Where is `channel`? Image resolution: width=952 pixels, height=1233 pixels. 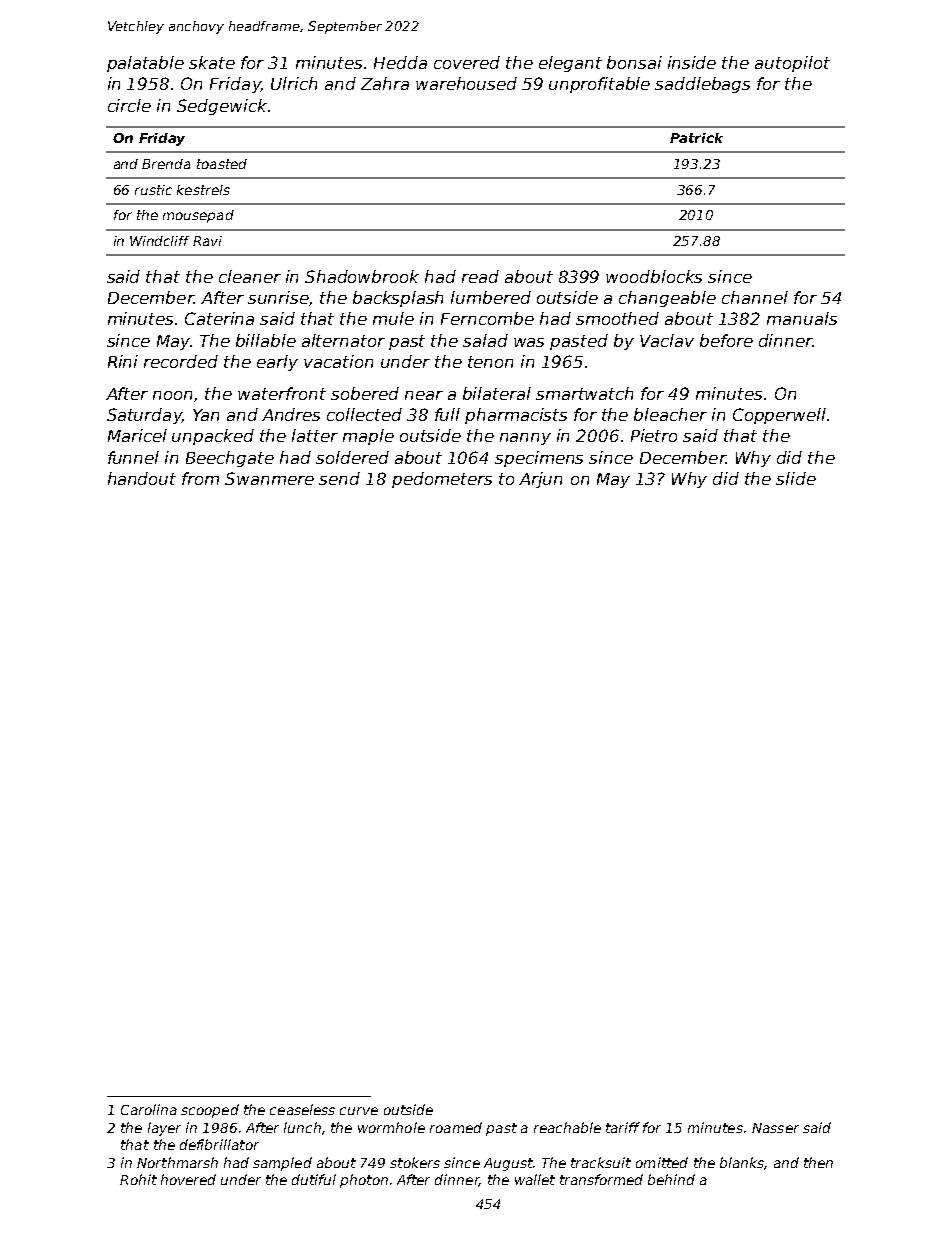 channel is located at coordinates (755, 297).
